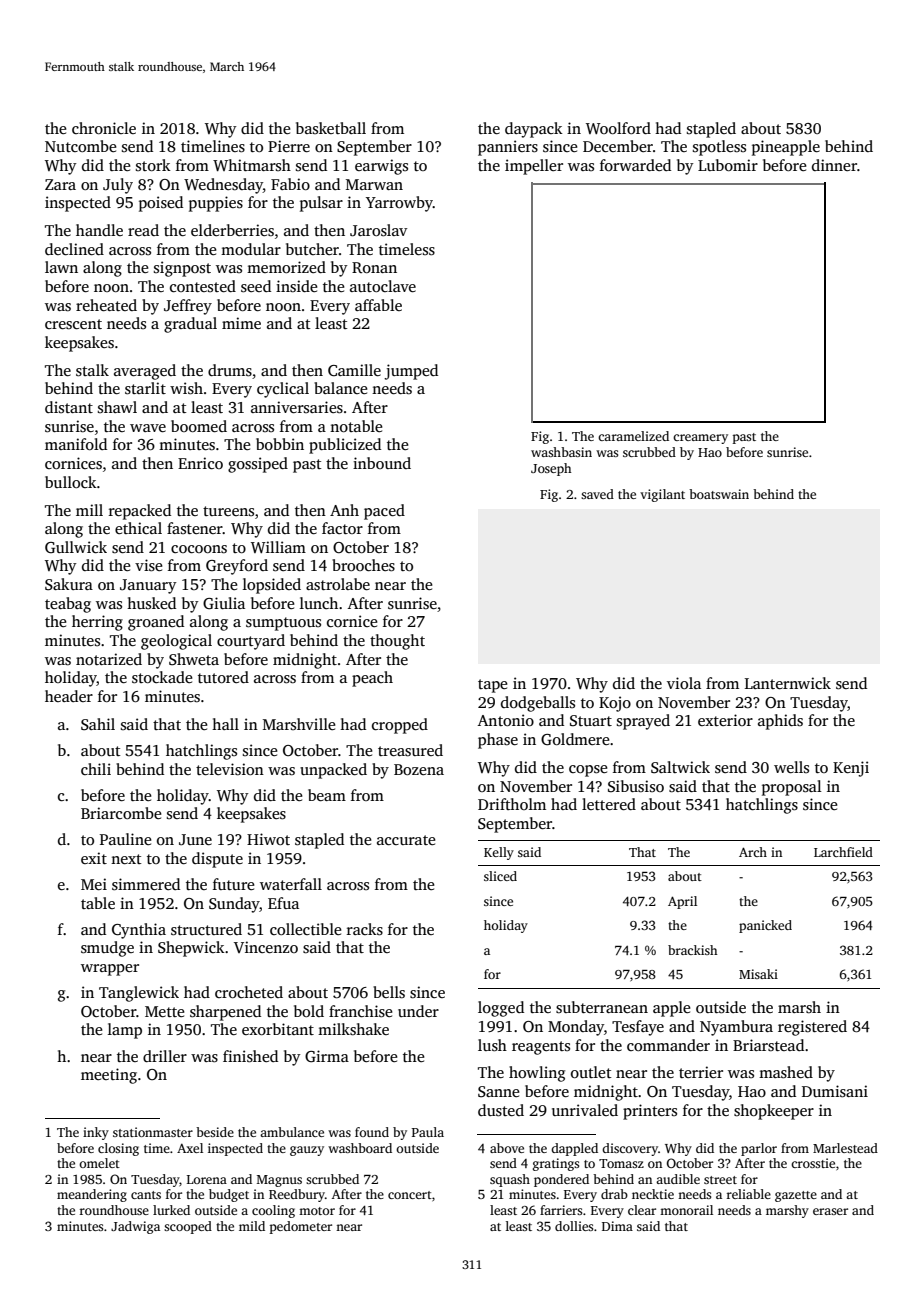  What do you see at coordinates (80, 146) in the image?
I see `Nutcombe` at bounding box center [80, 146].
